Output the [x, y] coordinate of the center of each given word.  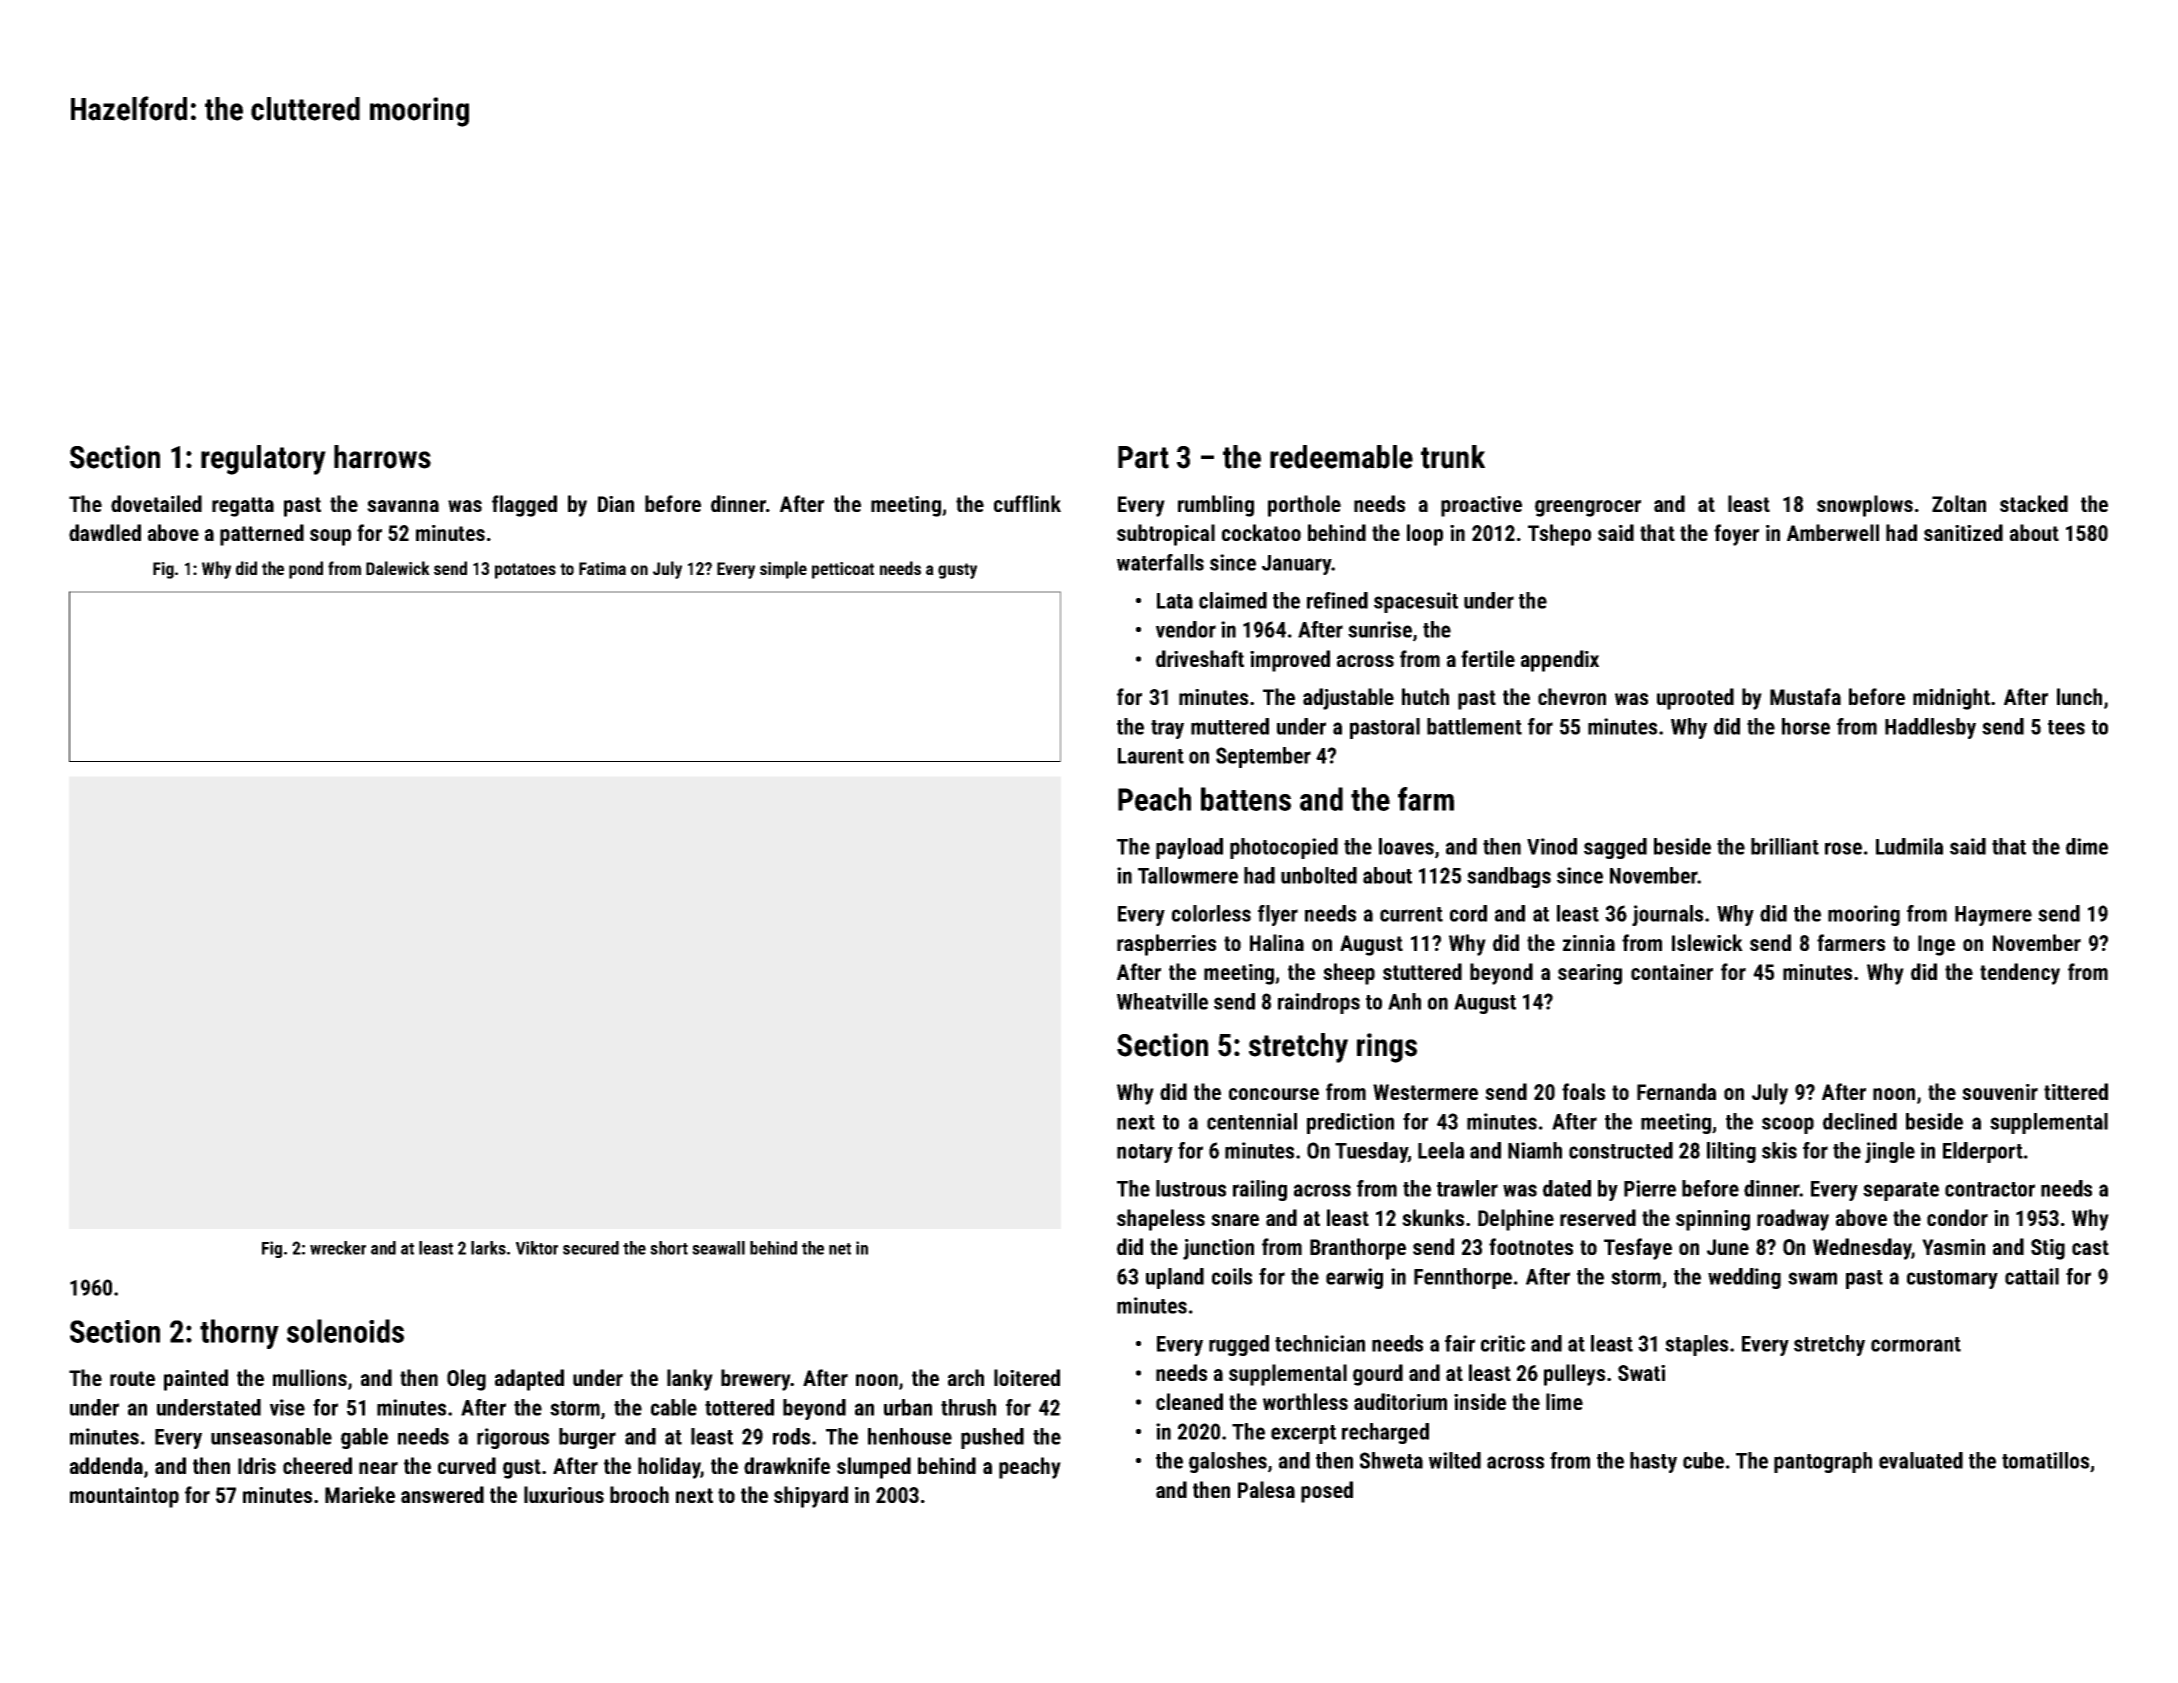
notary [1145, 1153]
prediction [1350, 1123]
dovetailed [156, 503]
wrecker [338, 1248]
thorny [239, 1334]
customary [1952, 1279]
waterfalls [1160, 562]
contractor [1990, 1189]
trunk [1453, 457]
